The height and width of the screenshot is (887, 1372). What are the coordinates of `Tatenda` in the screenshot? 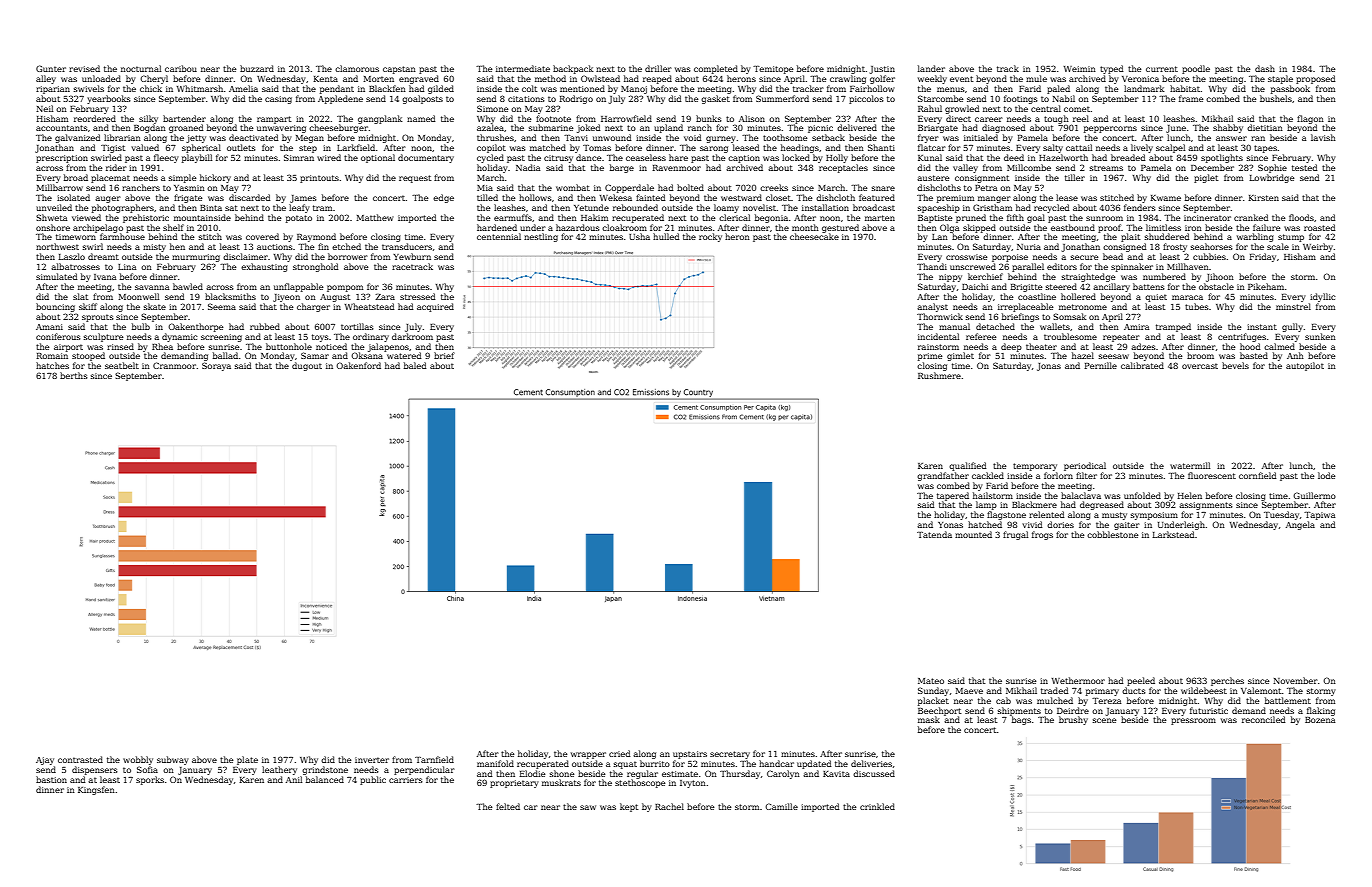 It's located at (934, 534).
